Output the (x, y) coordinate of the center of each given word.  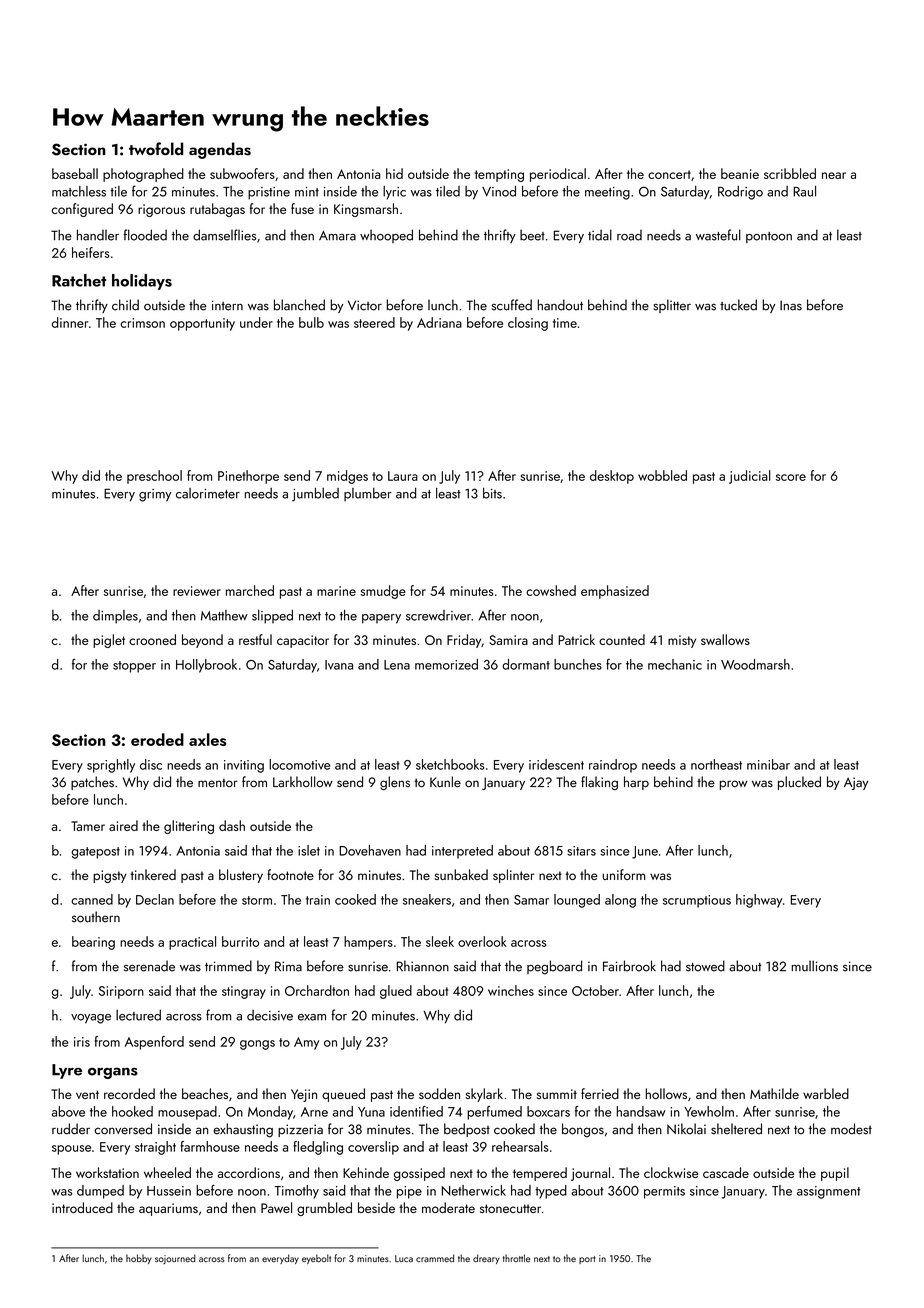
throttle (516, 1258)
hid (394, 173)
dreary (486, 1259)
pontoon (769, 237)
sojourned (175, 1259)
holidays (142, 282)
